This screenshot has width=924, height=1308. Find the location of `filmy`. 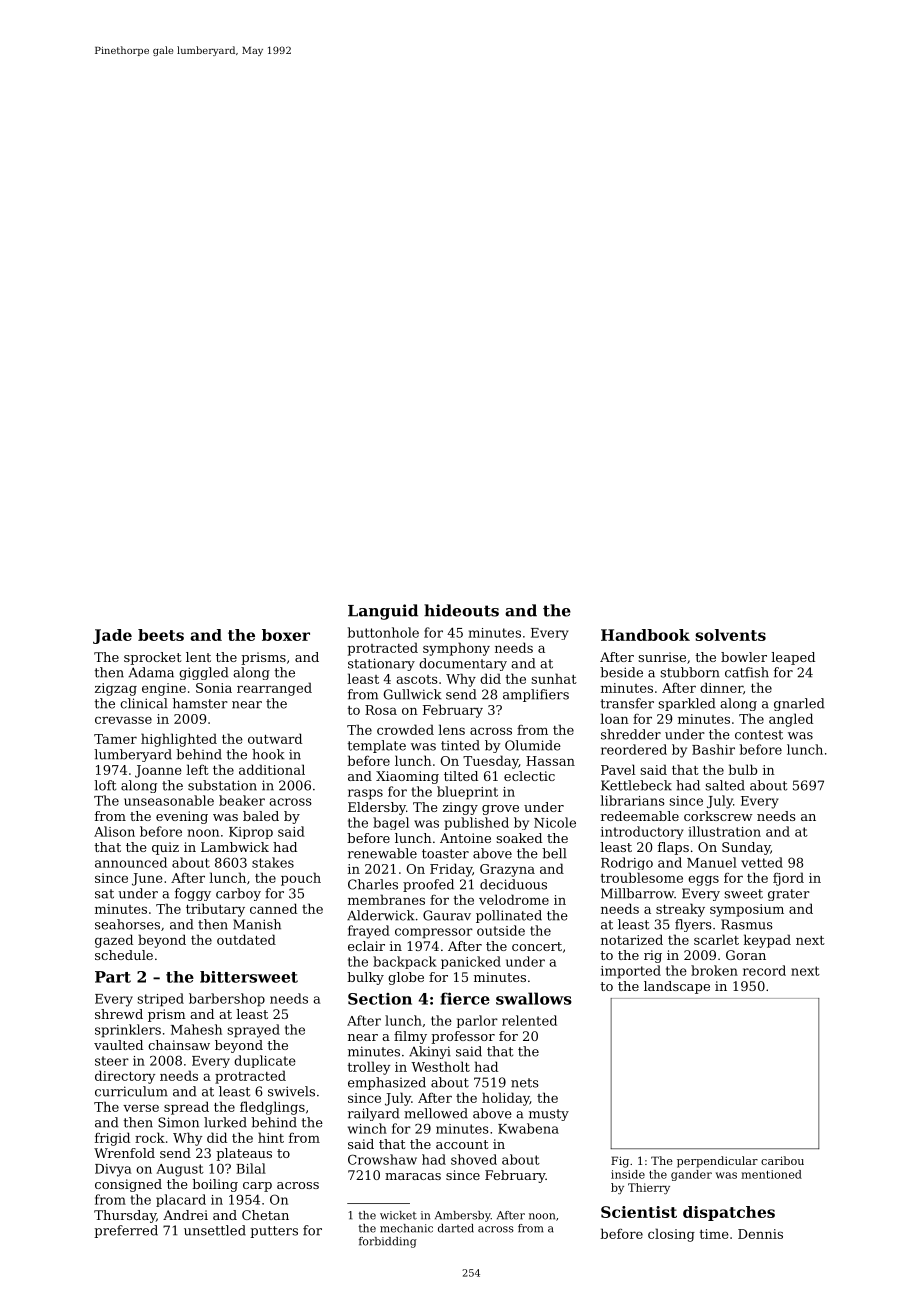

filmy is located at coordinates (410, 1037).
